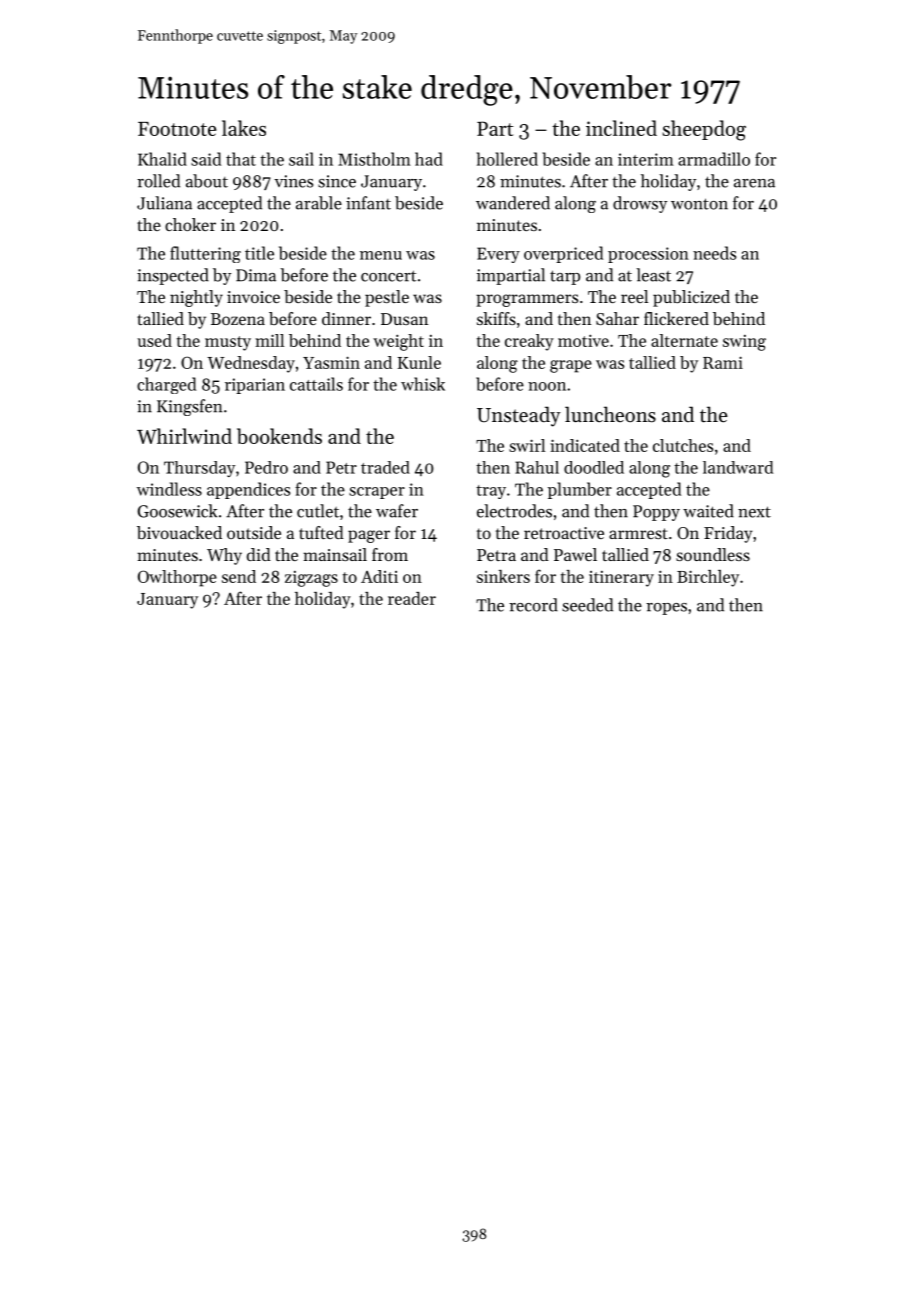 The image size is (924, 1311). What do you see at coordinates (374, 159) in the screenshot?
I see `Mistholm` at bounding box center [374, 159].
